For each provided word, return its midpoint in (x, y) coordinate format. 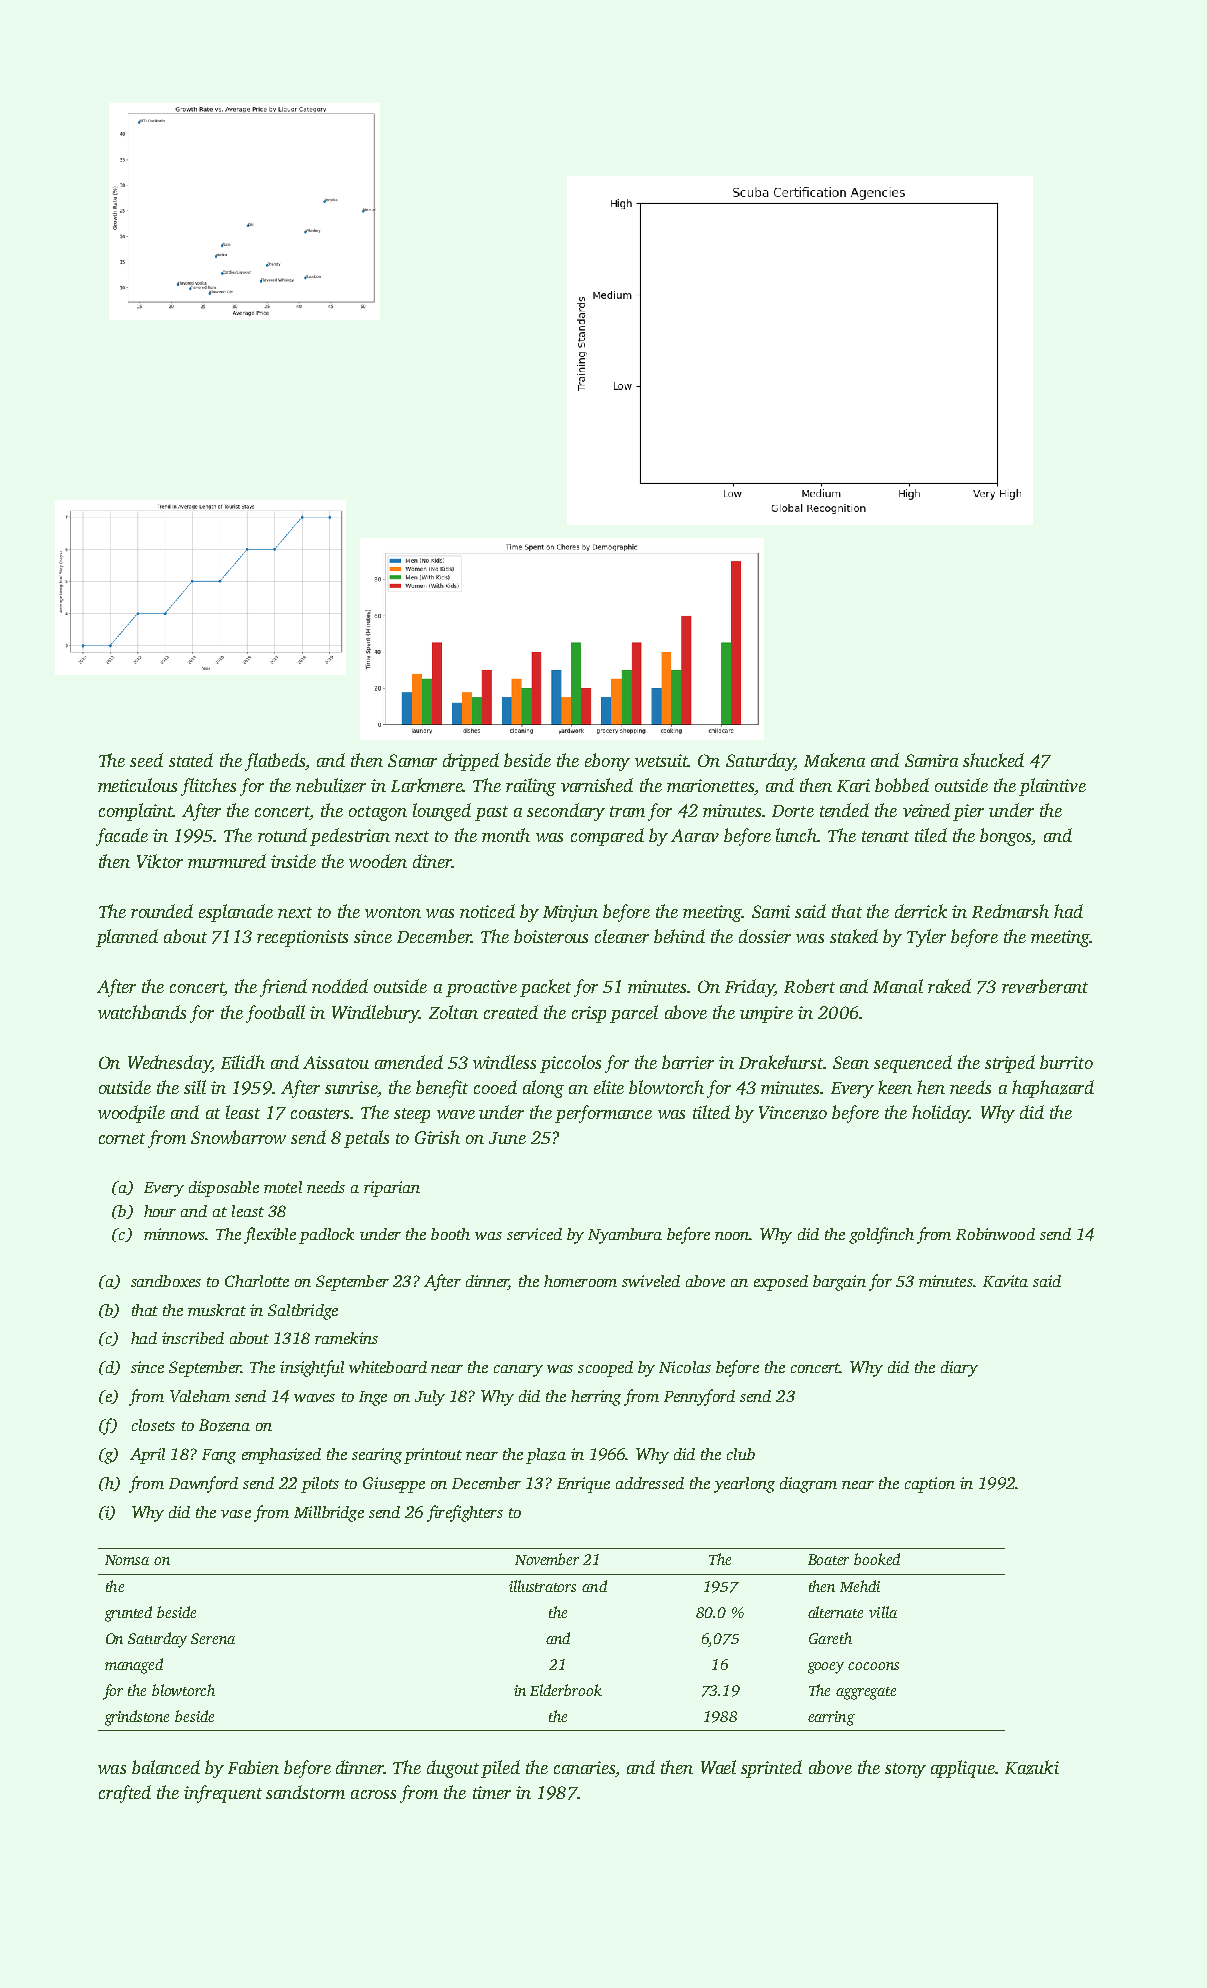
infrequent (223, 1794)
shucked (993, 760)
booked (877, 1559)
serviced (534, 1234)
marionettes (710, 785)
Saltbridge (303, 1312)
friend (283, 988)
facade (122, 837)
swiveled (651, 1281)
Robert (809, 986)
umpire (766, 1014)
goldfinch (881, 1235)
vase (236, 1514)
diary (959, 1369)
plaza (546, 1456)
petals (366, 1139)
